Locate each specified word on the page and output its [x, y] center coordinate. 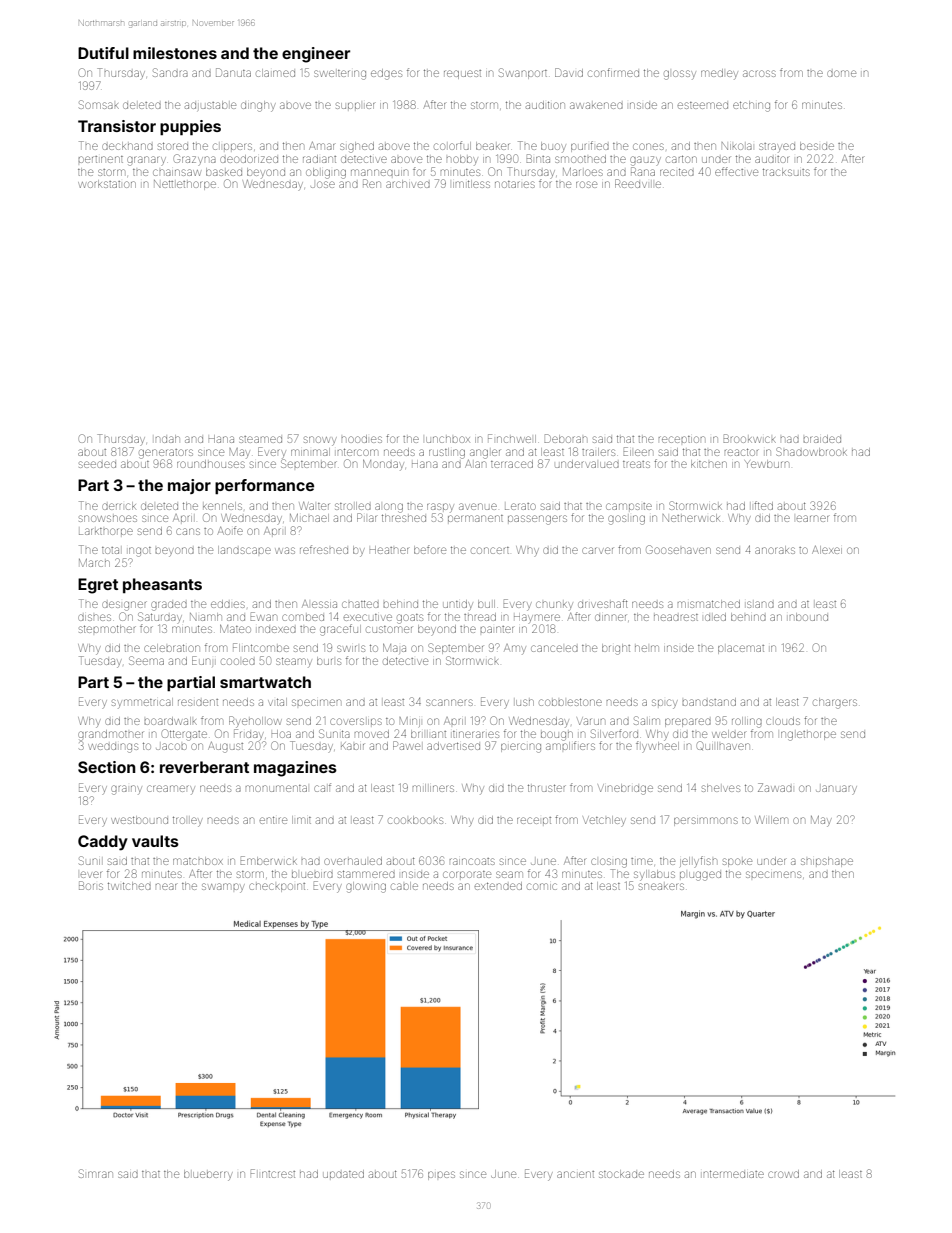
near [166, 886]
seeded [97, 464]
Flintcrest [273, 1173]
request [462, 74]
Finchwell [512, 438]
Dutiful [103, 53]
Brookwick [750, 438]
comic [542, 886]
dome [841, 73]
